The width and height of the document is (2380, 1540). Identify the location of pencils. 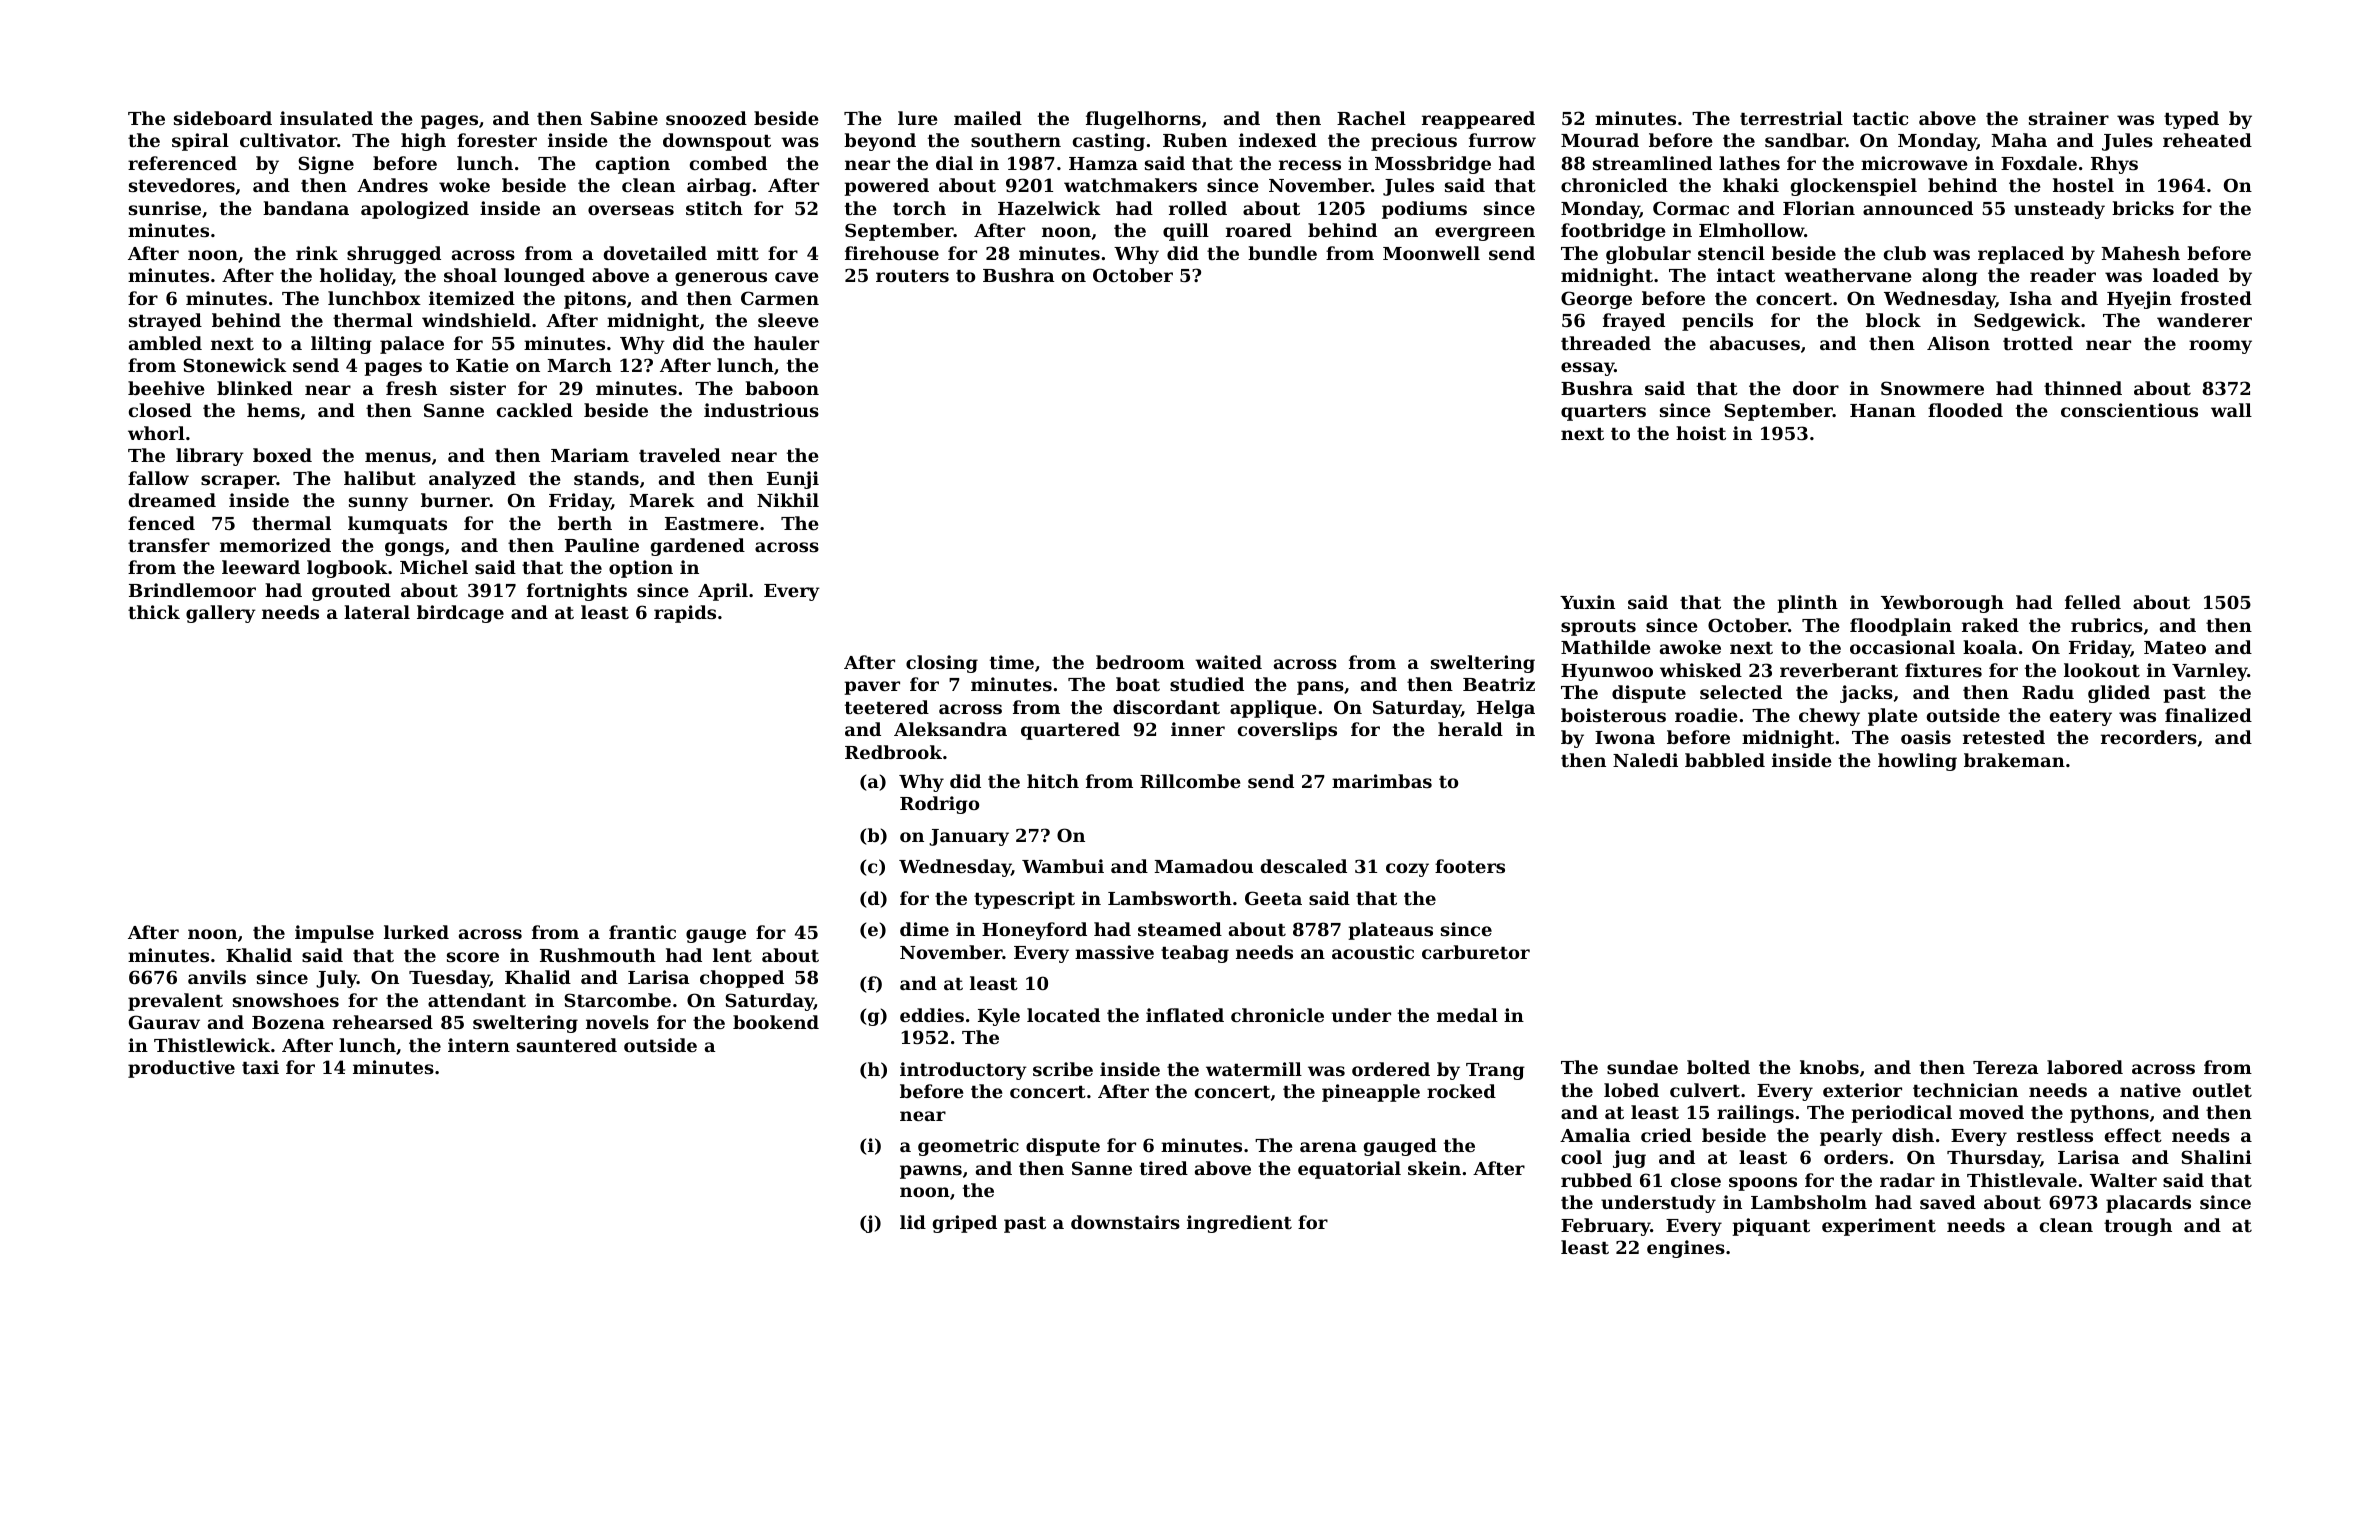
(1717, 322).
